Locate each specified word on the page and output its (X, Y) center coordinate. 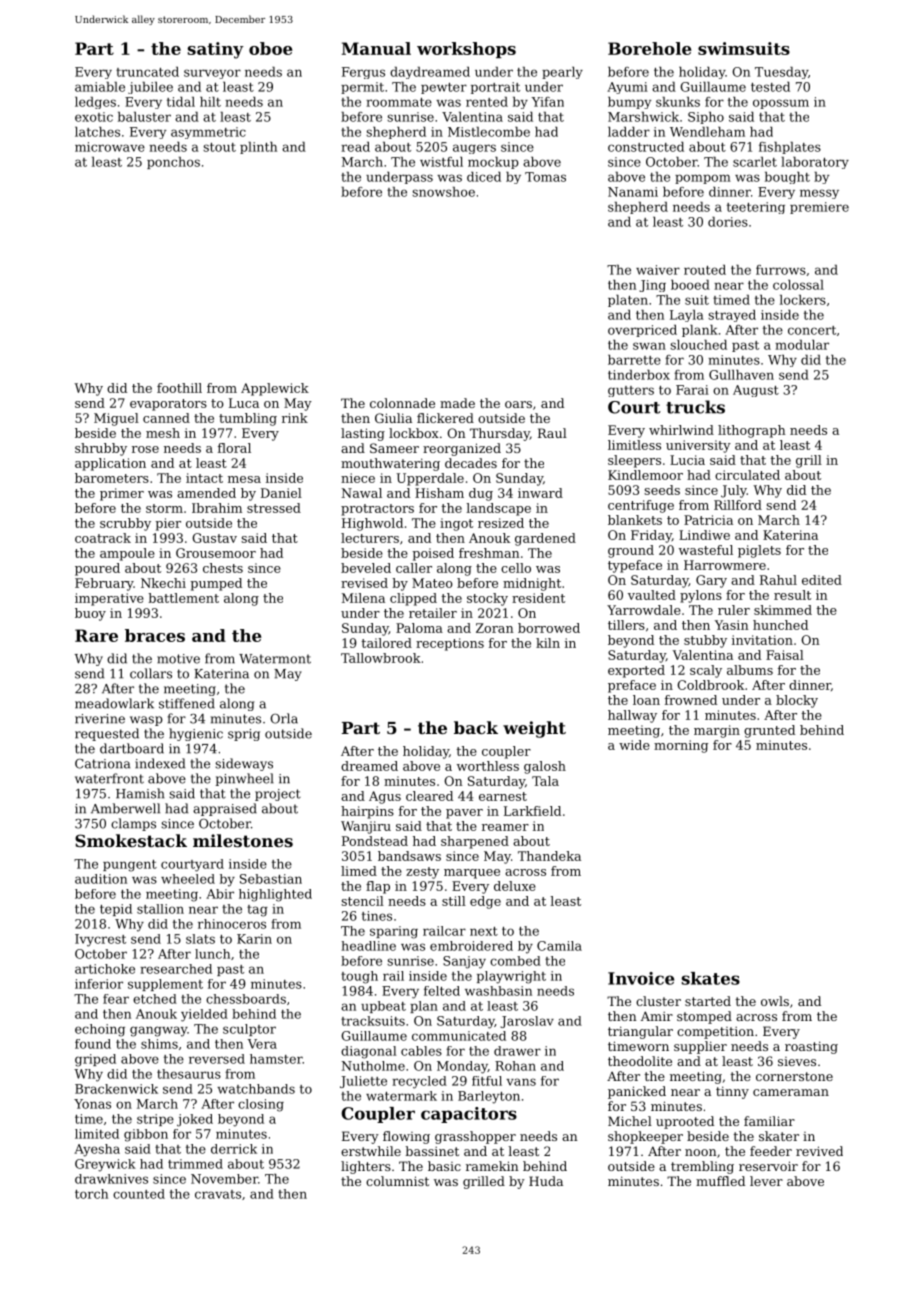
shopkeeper (645, 1137)
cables (421, 1051)
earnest (503, 796)
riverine (100, 719)
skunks (678, 102)
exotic (94, 117)
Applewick (275, 389)
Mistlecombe (489, 132)
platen (628, 301)
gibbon (146, 1135)
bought (787, 178)
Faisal (785, 655)
